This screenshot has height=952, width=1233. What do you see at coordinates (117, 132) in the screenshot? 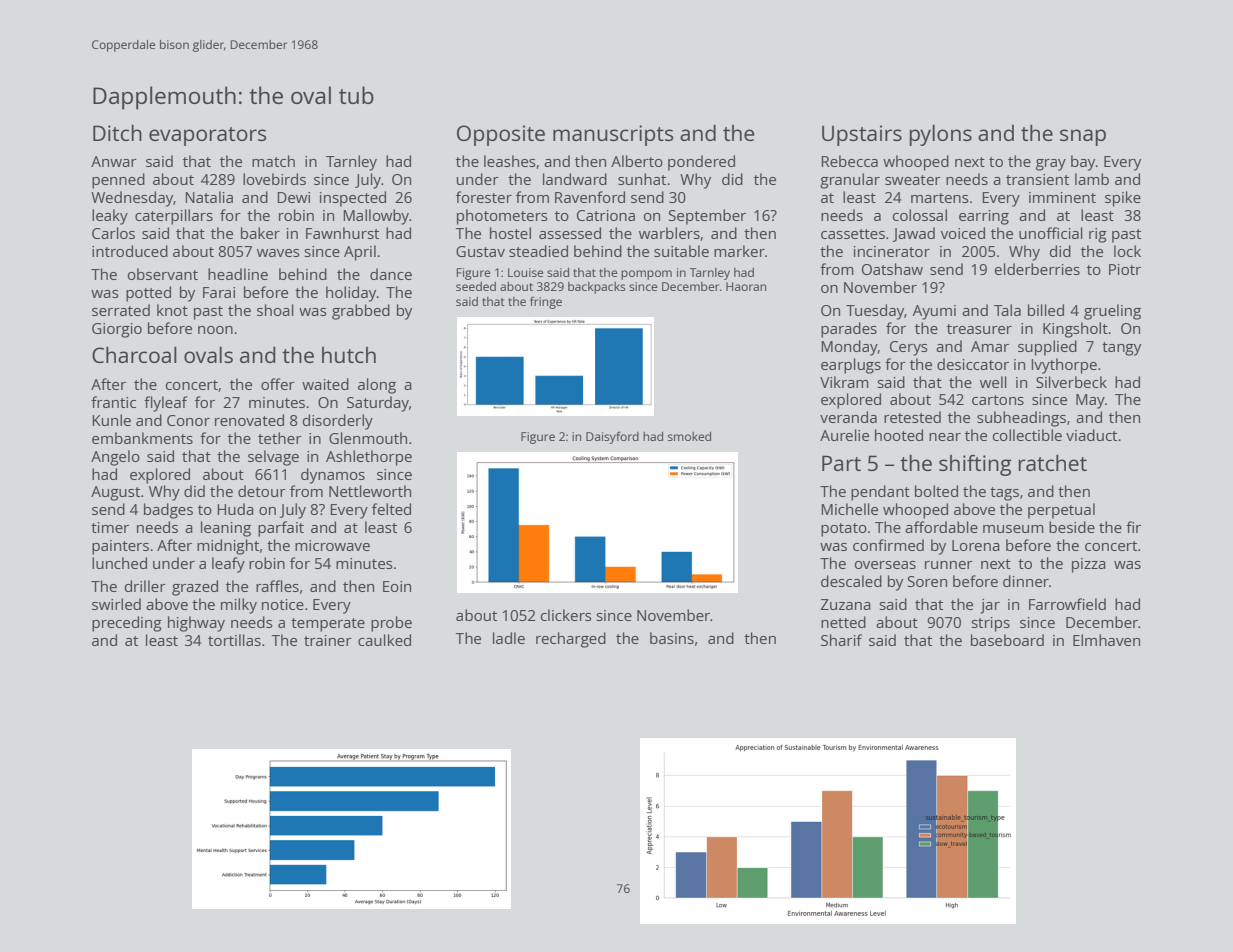
I see `Ditch` at bounding box center [117, 132].
